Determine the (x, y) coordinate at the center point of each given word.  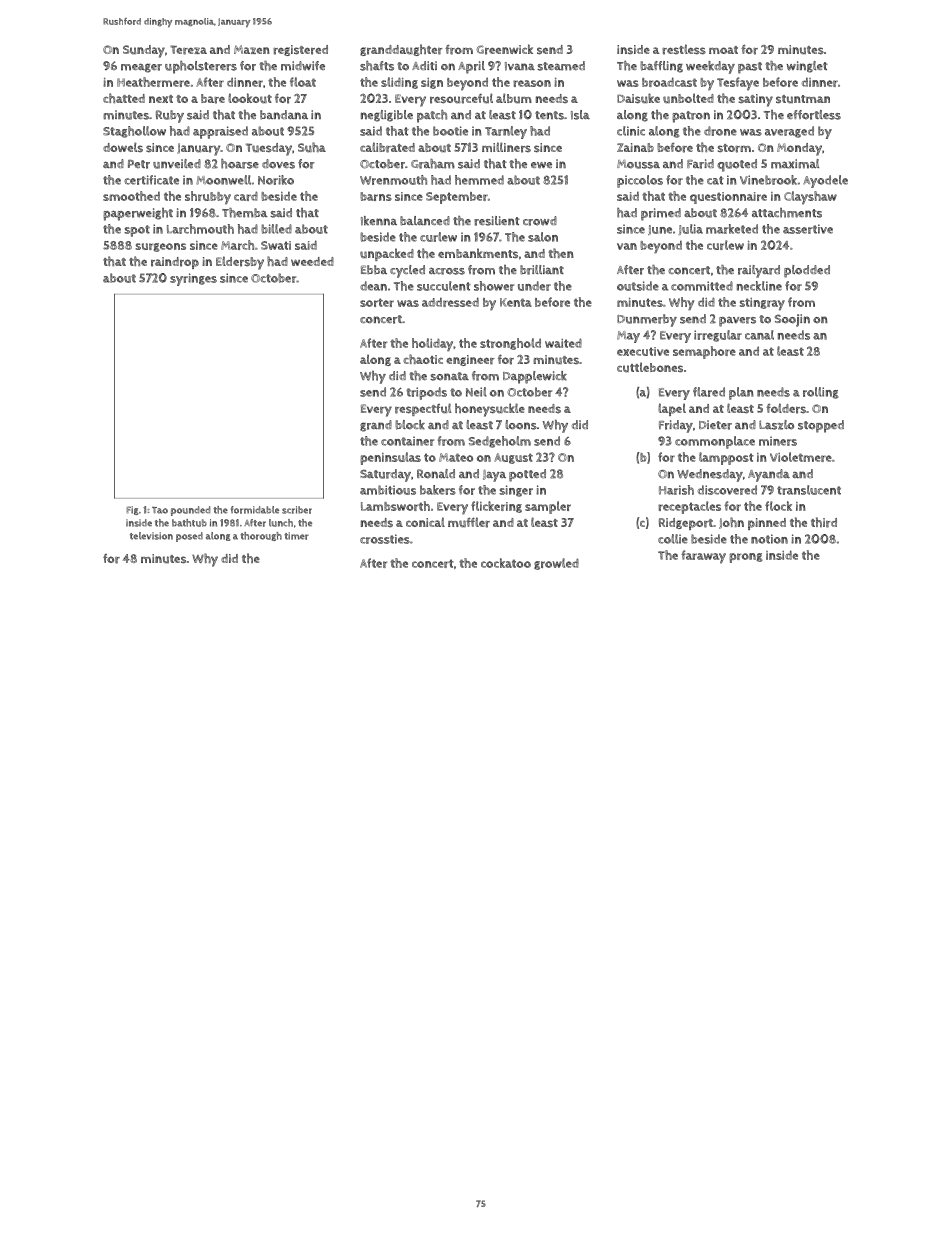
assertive (808, 229)
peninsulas (390, 458)
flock (778, 506)
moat (723, 50)
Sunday (144, 51)
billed (276, 229)
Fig (132, 510)
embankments (478, 253)
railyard (759, 271)
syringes (193, 279)
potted (527, 475)
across (447, 271)
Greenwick (504, 49)
